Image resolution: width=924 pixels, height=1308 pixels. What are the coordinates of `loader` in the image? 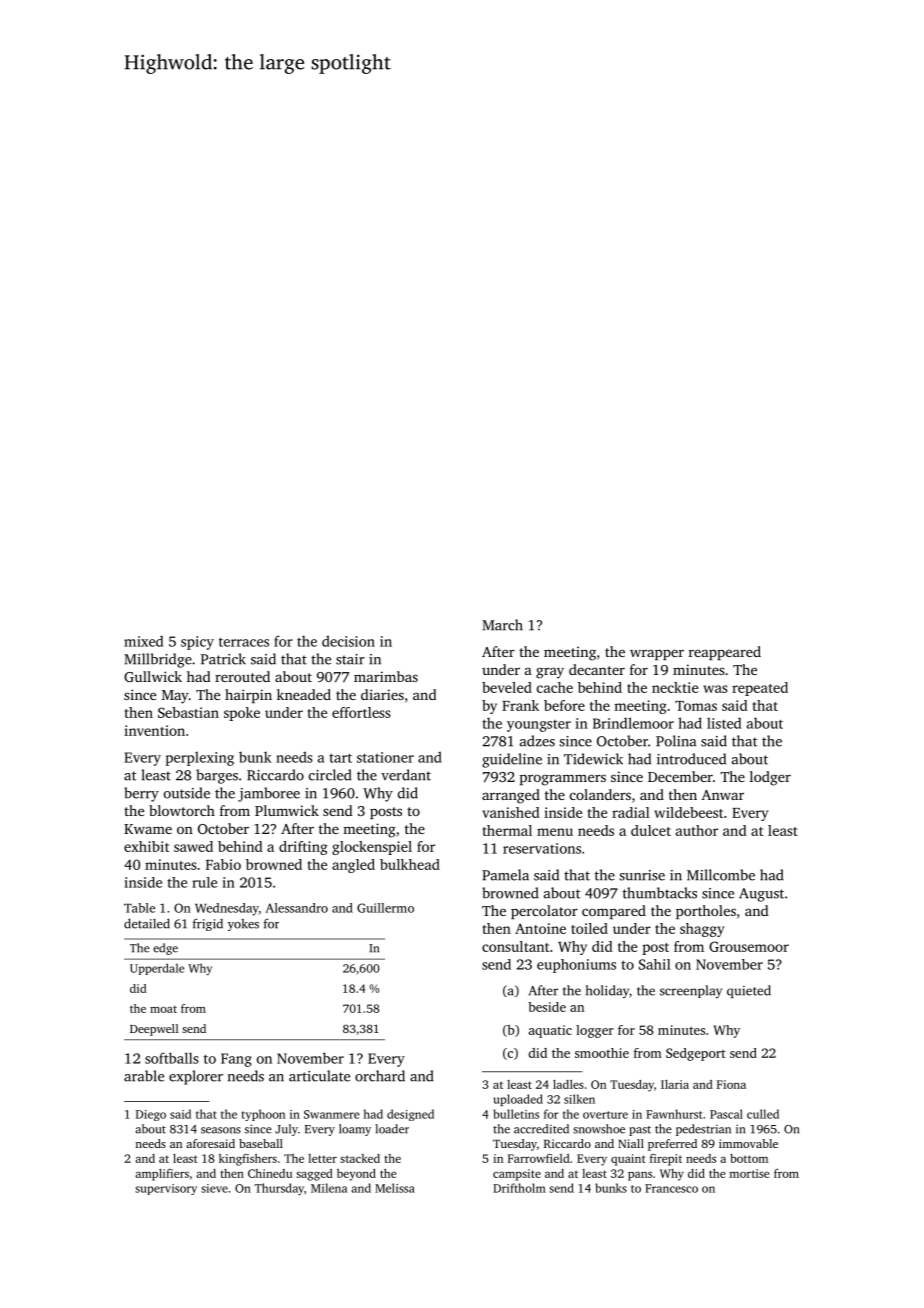 It's located at (392, 1129).
